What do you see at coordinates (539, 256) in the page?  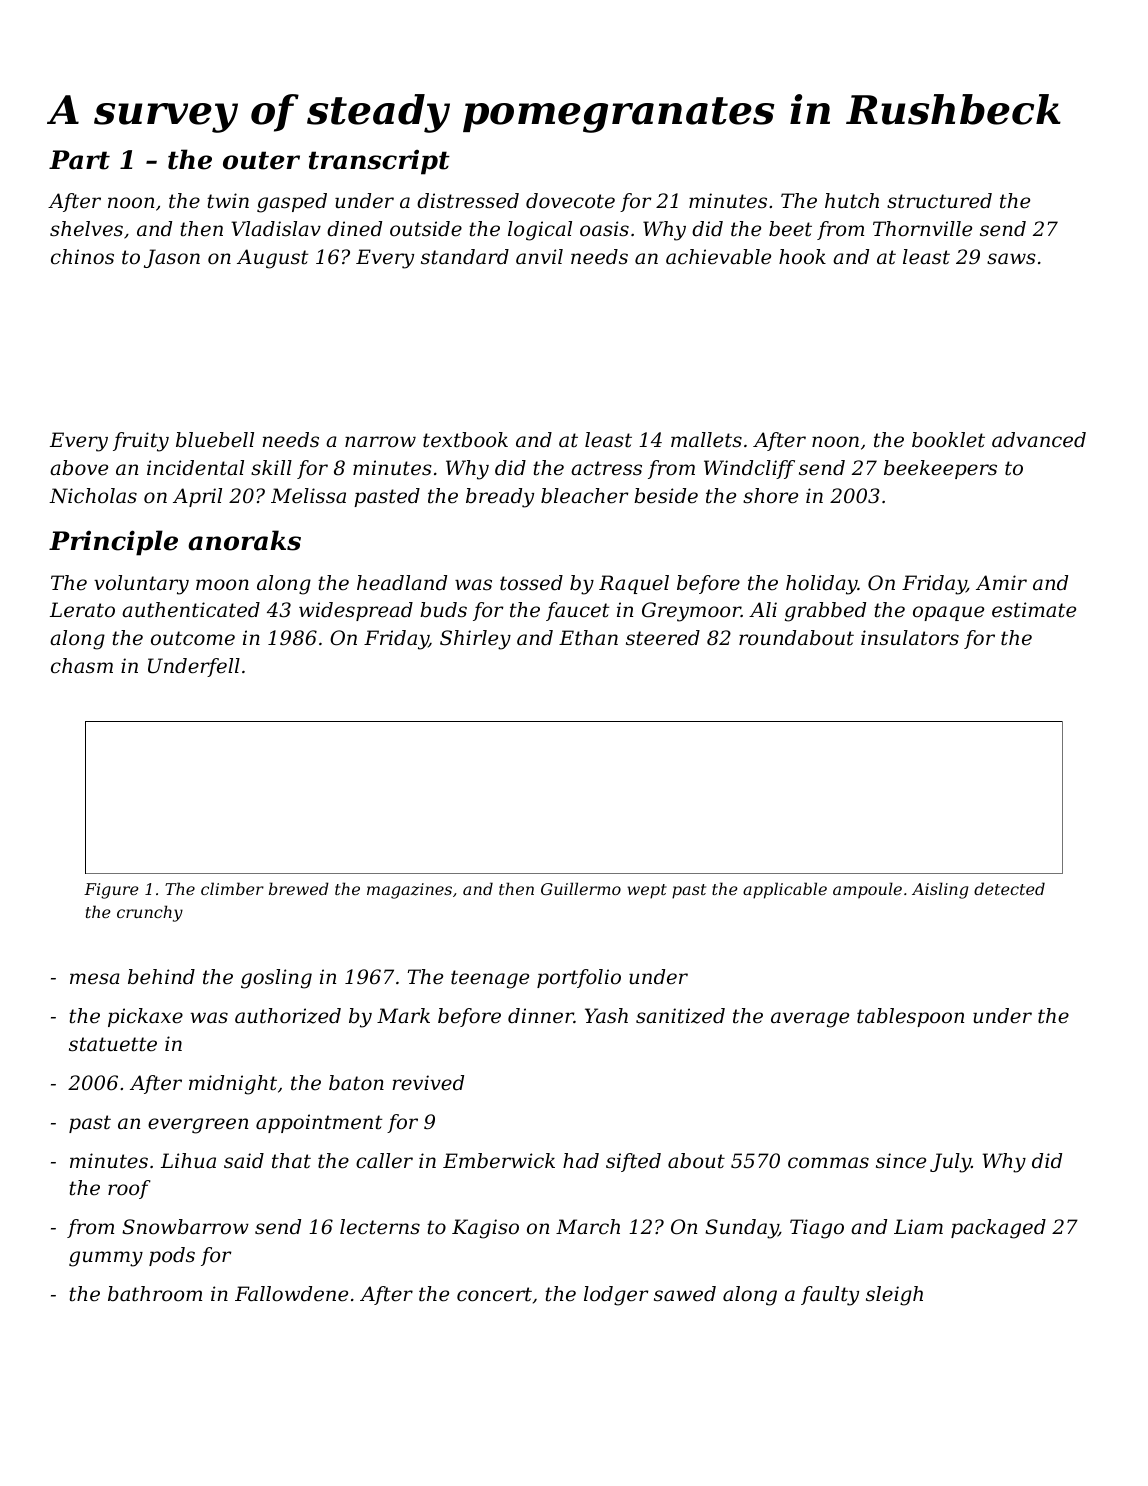 I see `anvil` at bounding box center [539, 256].
